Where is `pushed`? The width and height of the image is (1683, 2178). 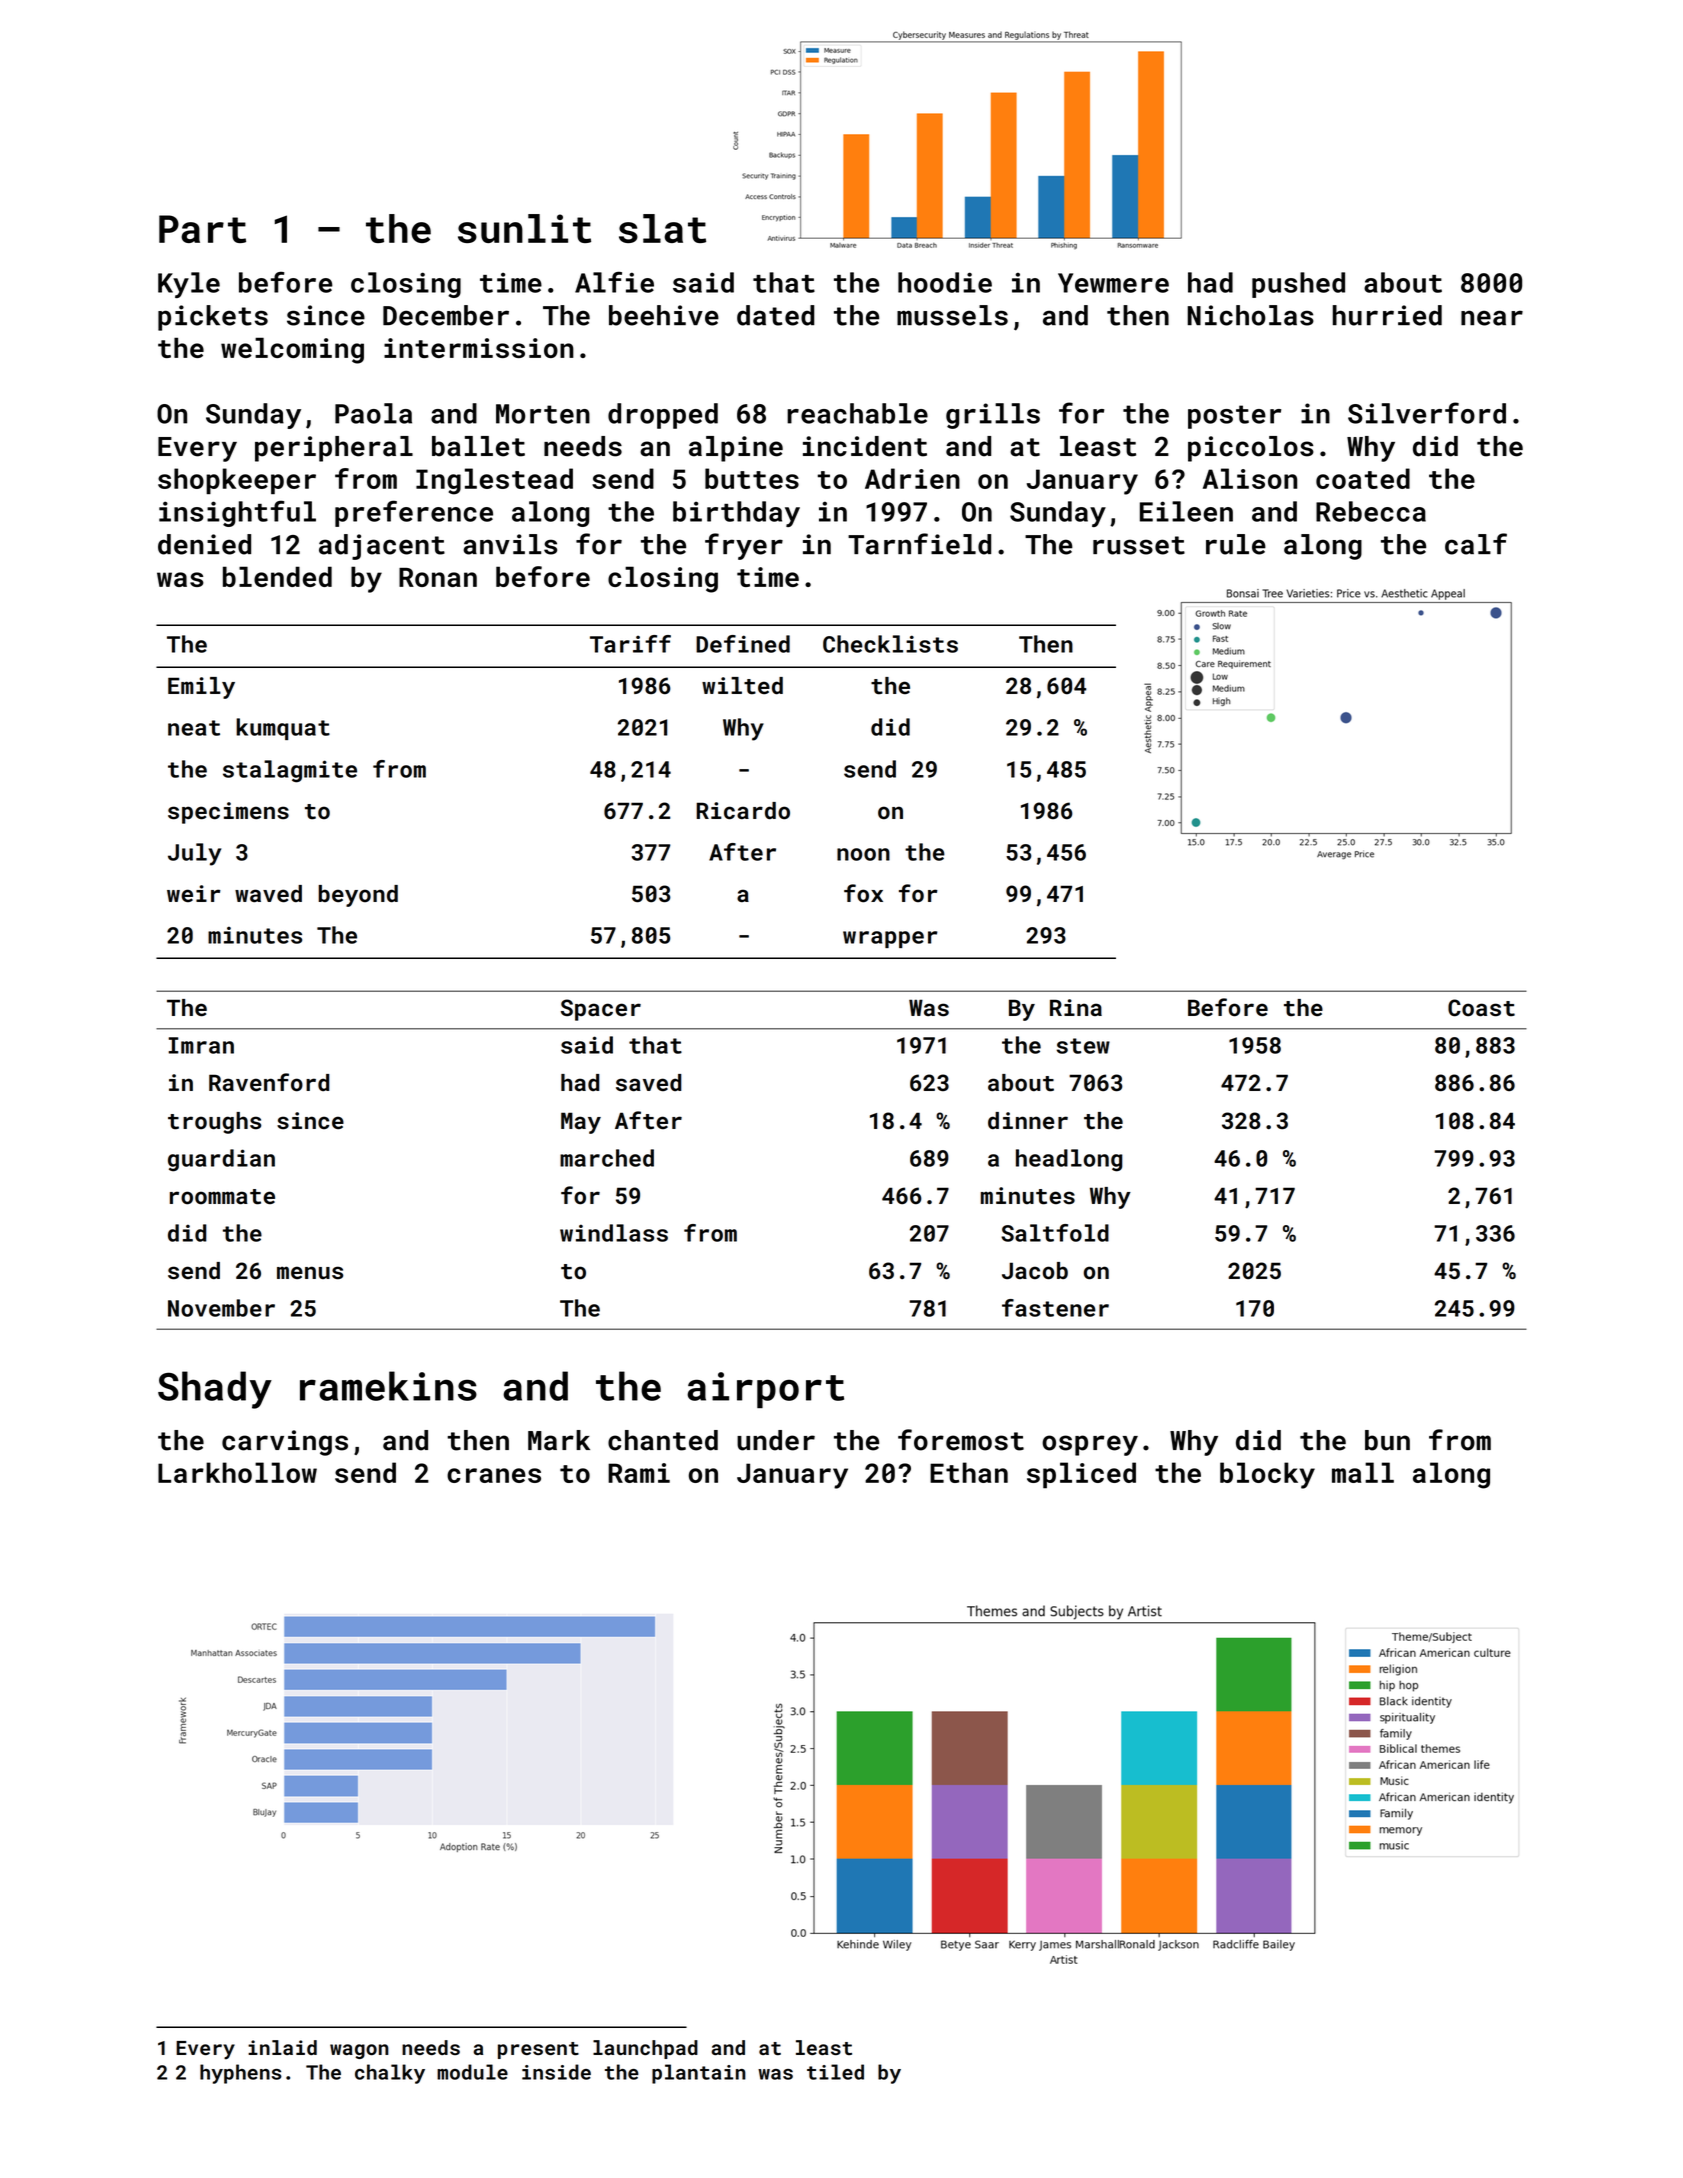 pushed is located at coordinates (1298, 285).
